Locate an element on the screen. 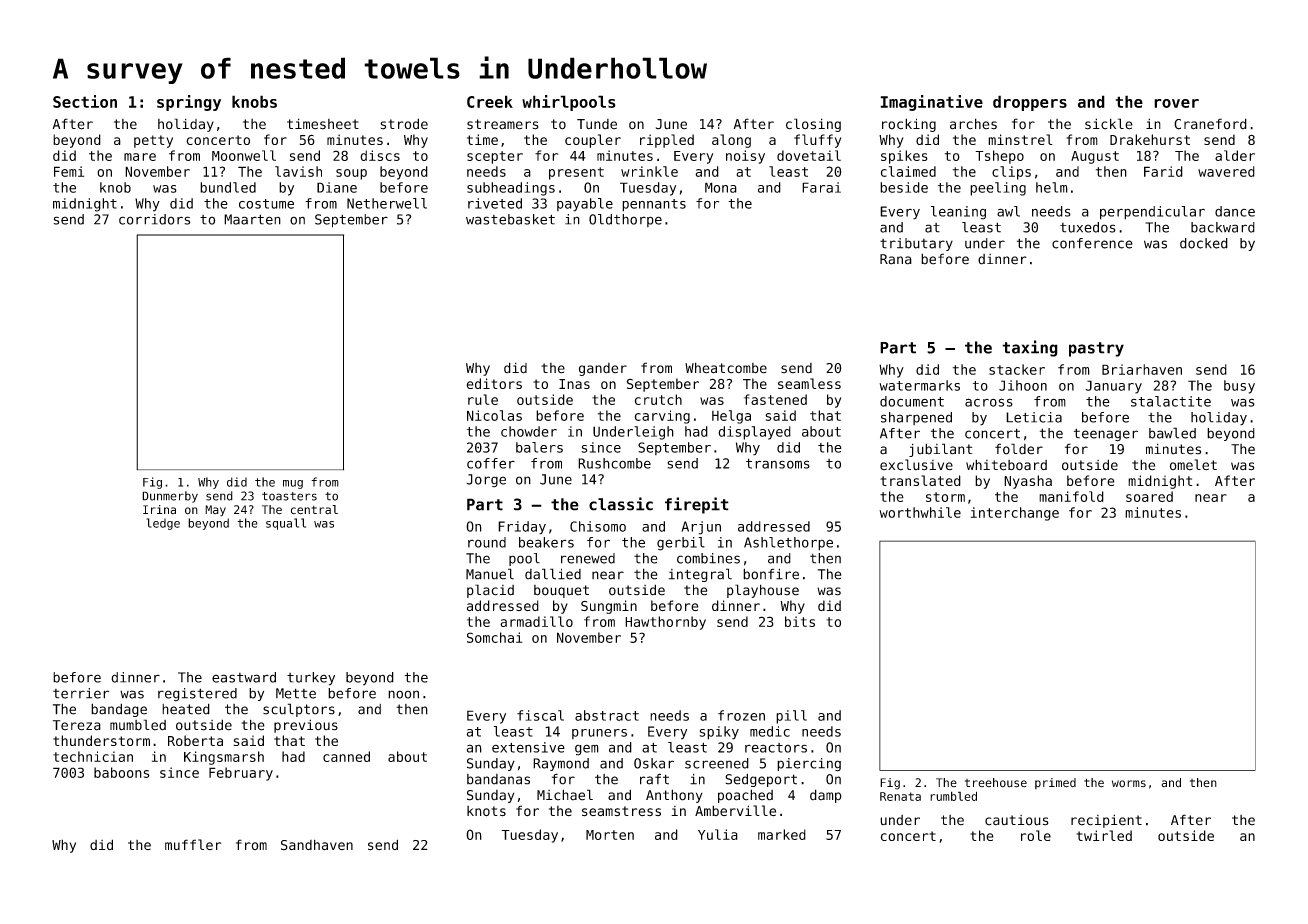  ledge is located at coordinates (163, 524).
